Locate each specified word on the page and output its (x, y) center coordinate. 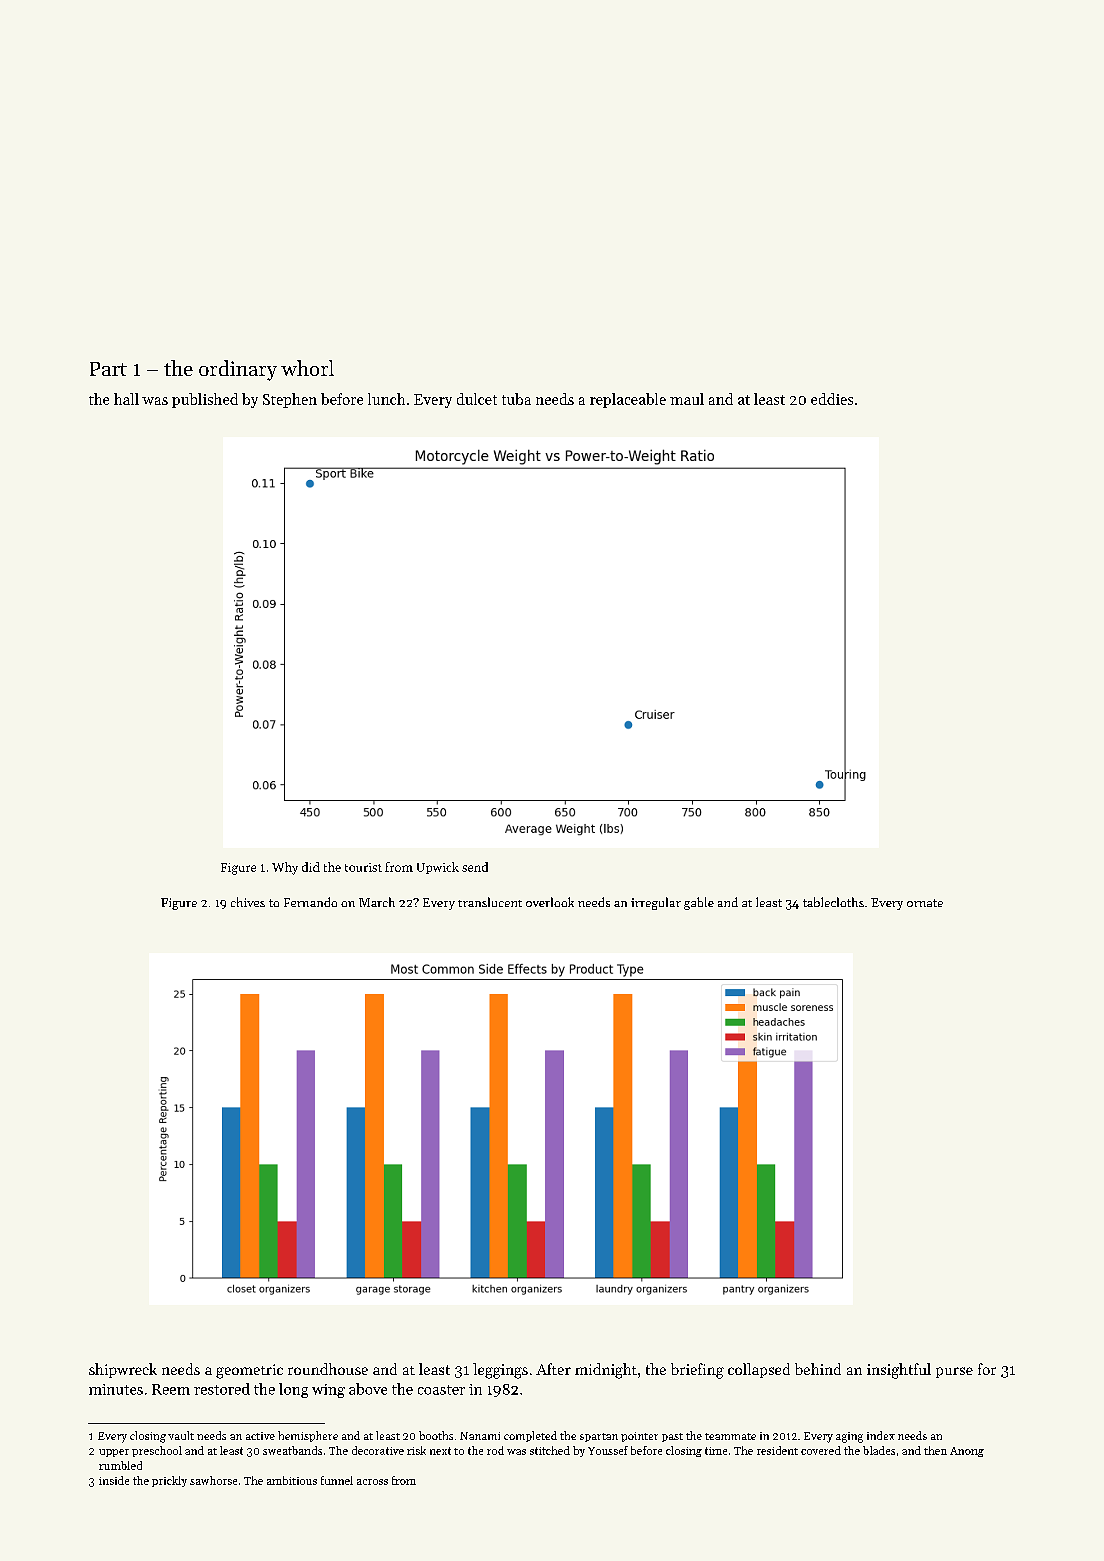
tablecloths (833, 902)
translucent (490, 902)
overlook (550, 902)
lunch (386, 399)
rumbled (120, 1465)
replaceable (628, 400)
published (205, 400)
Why (285, 868)
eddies (832, 399)
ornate (925, 903)
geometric (249, 1371)
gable (699, 903)
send (475, 867)
